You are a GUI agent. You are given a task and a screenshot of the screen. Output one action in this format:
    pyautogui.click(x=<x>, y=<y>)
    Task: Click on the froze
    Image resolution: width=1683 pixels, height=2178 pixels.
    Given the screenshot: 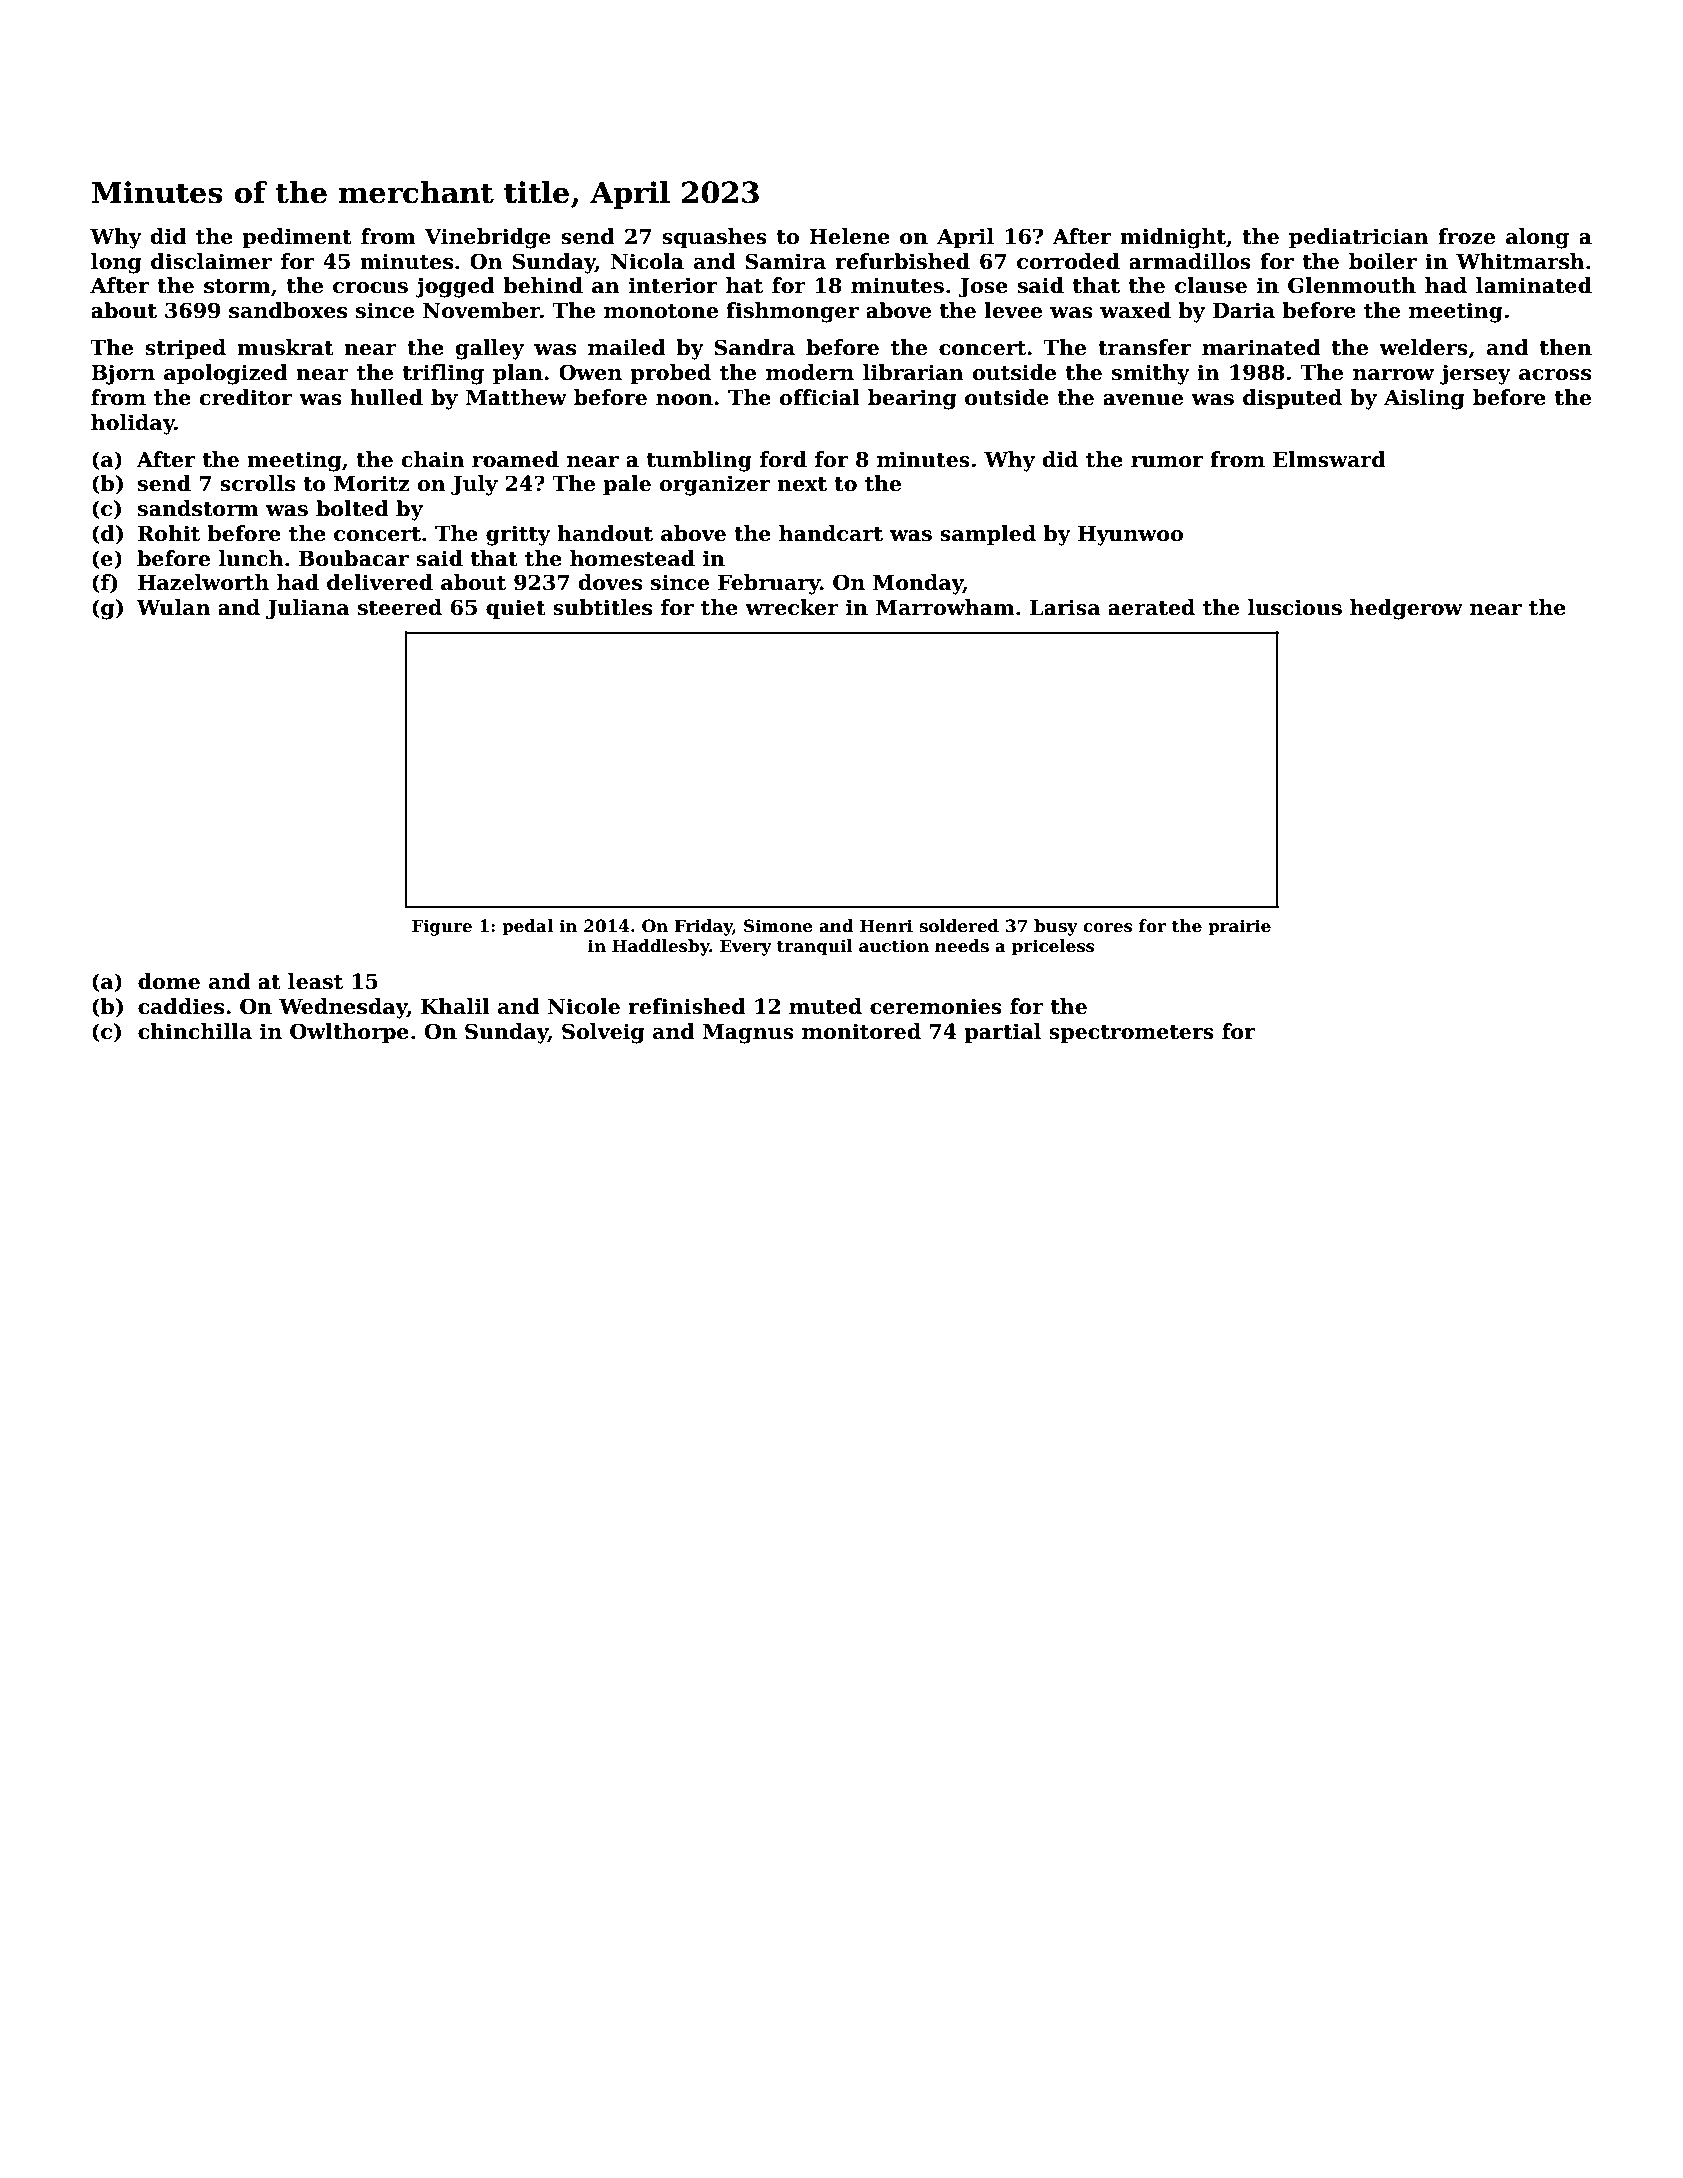 What is the action you would take?
    pyautogui.click(x=1466, y=236)
